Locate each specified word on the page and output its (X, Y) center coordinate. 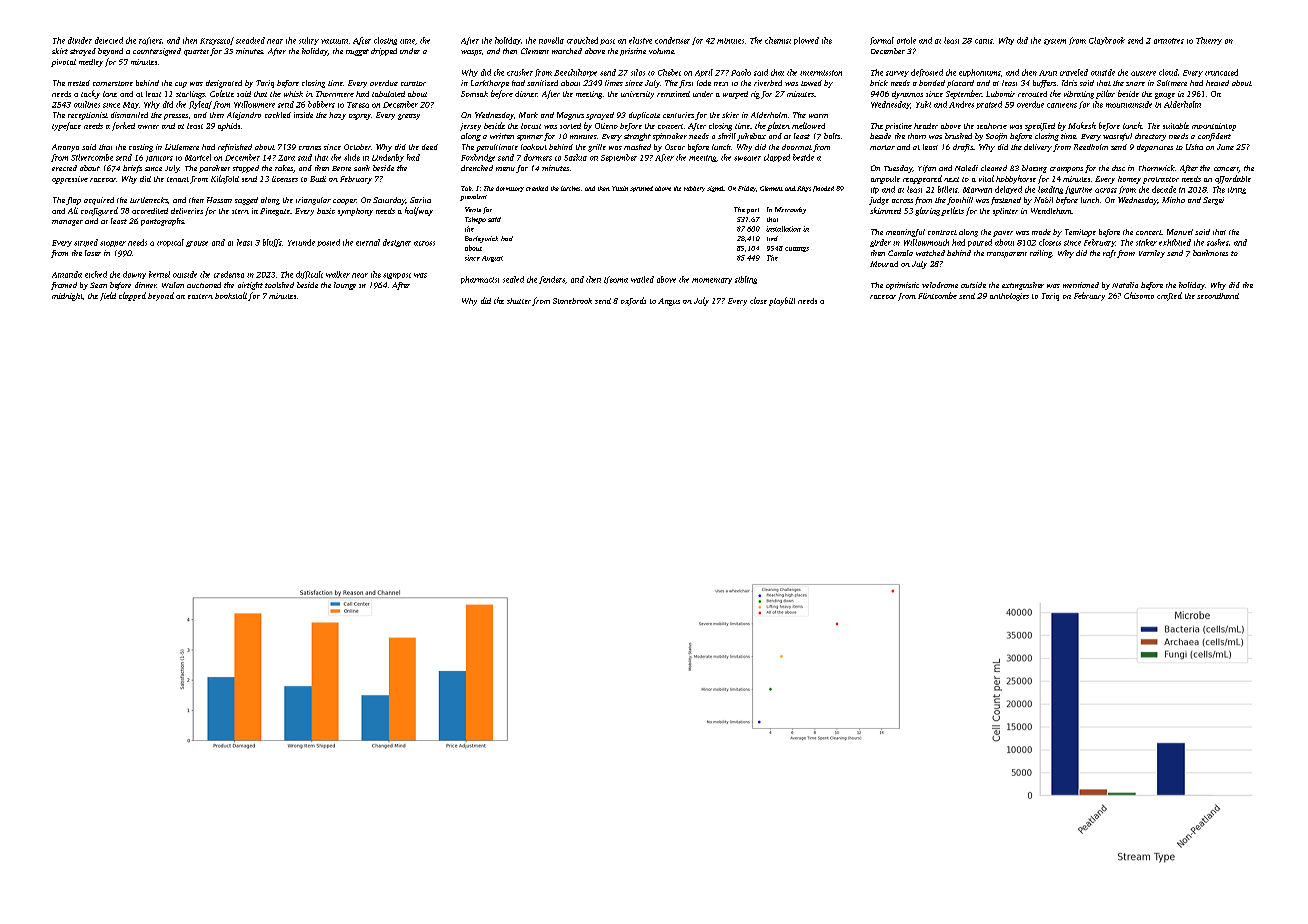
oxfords (633, 301)
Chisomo (1139, 295)
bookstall (231, 295)
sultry (309, 41)
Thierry (1209, 41)
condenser (672, 40)
